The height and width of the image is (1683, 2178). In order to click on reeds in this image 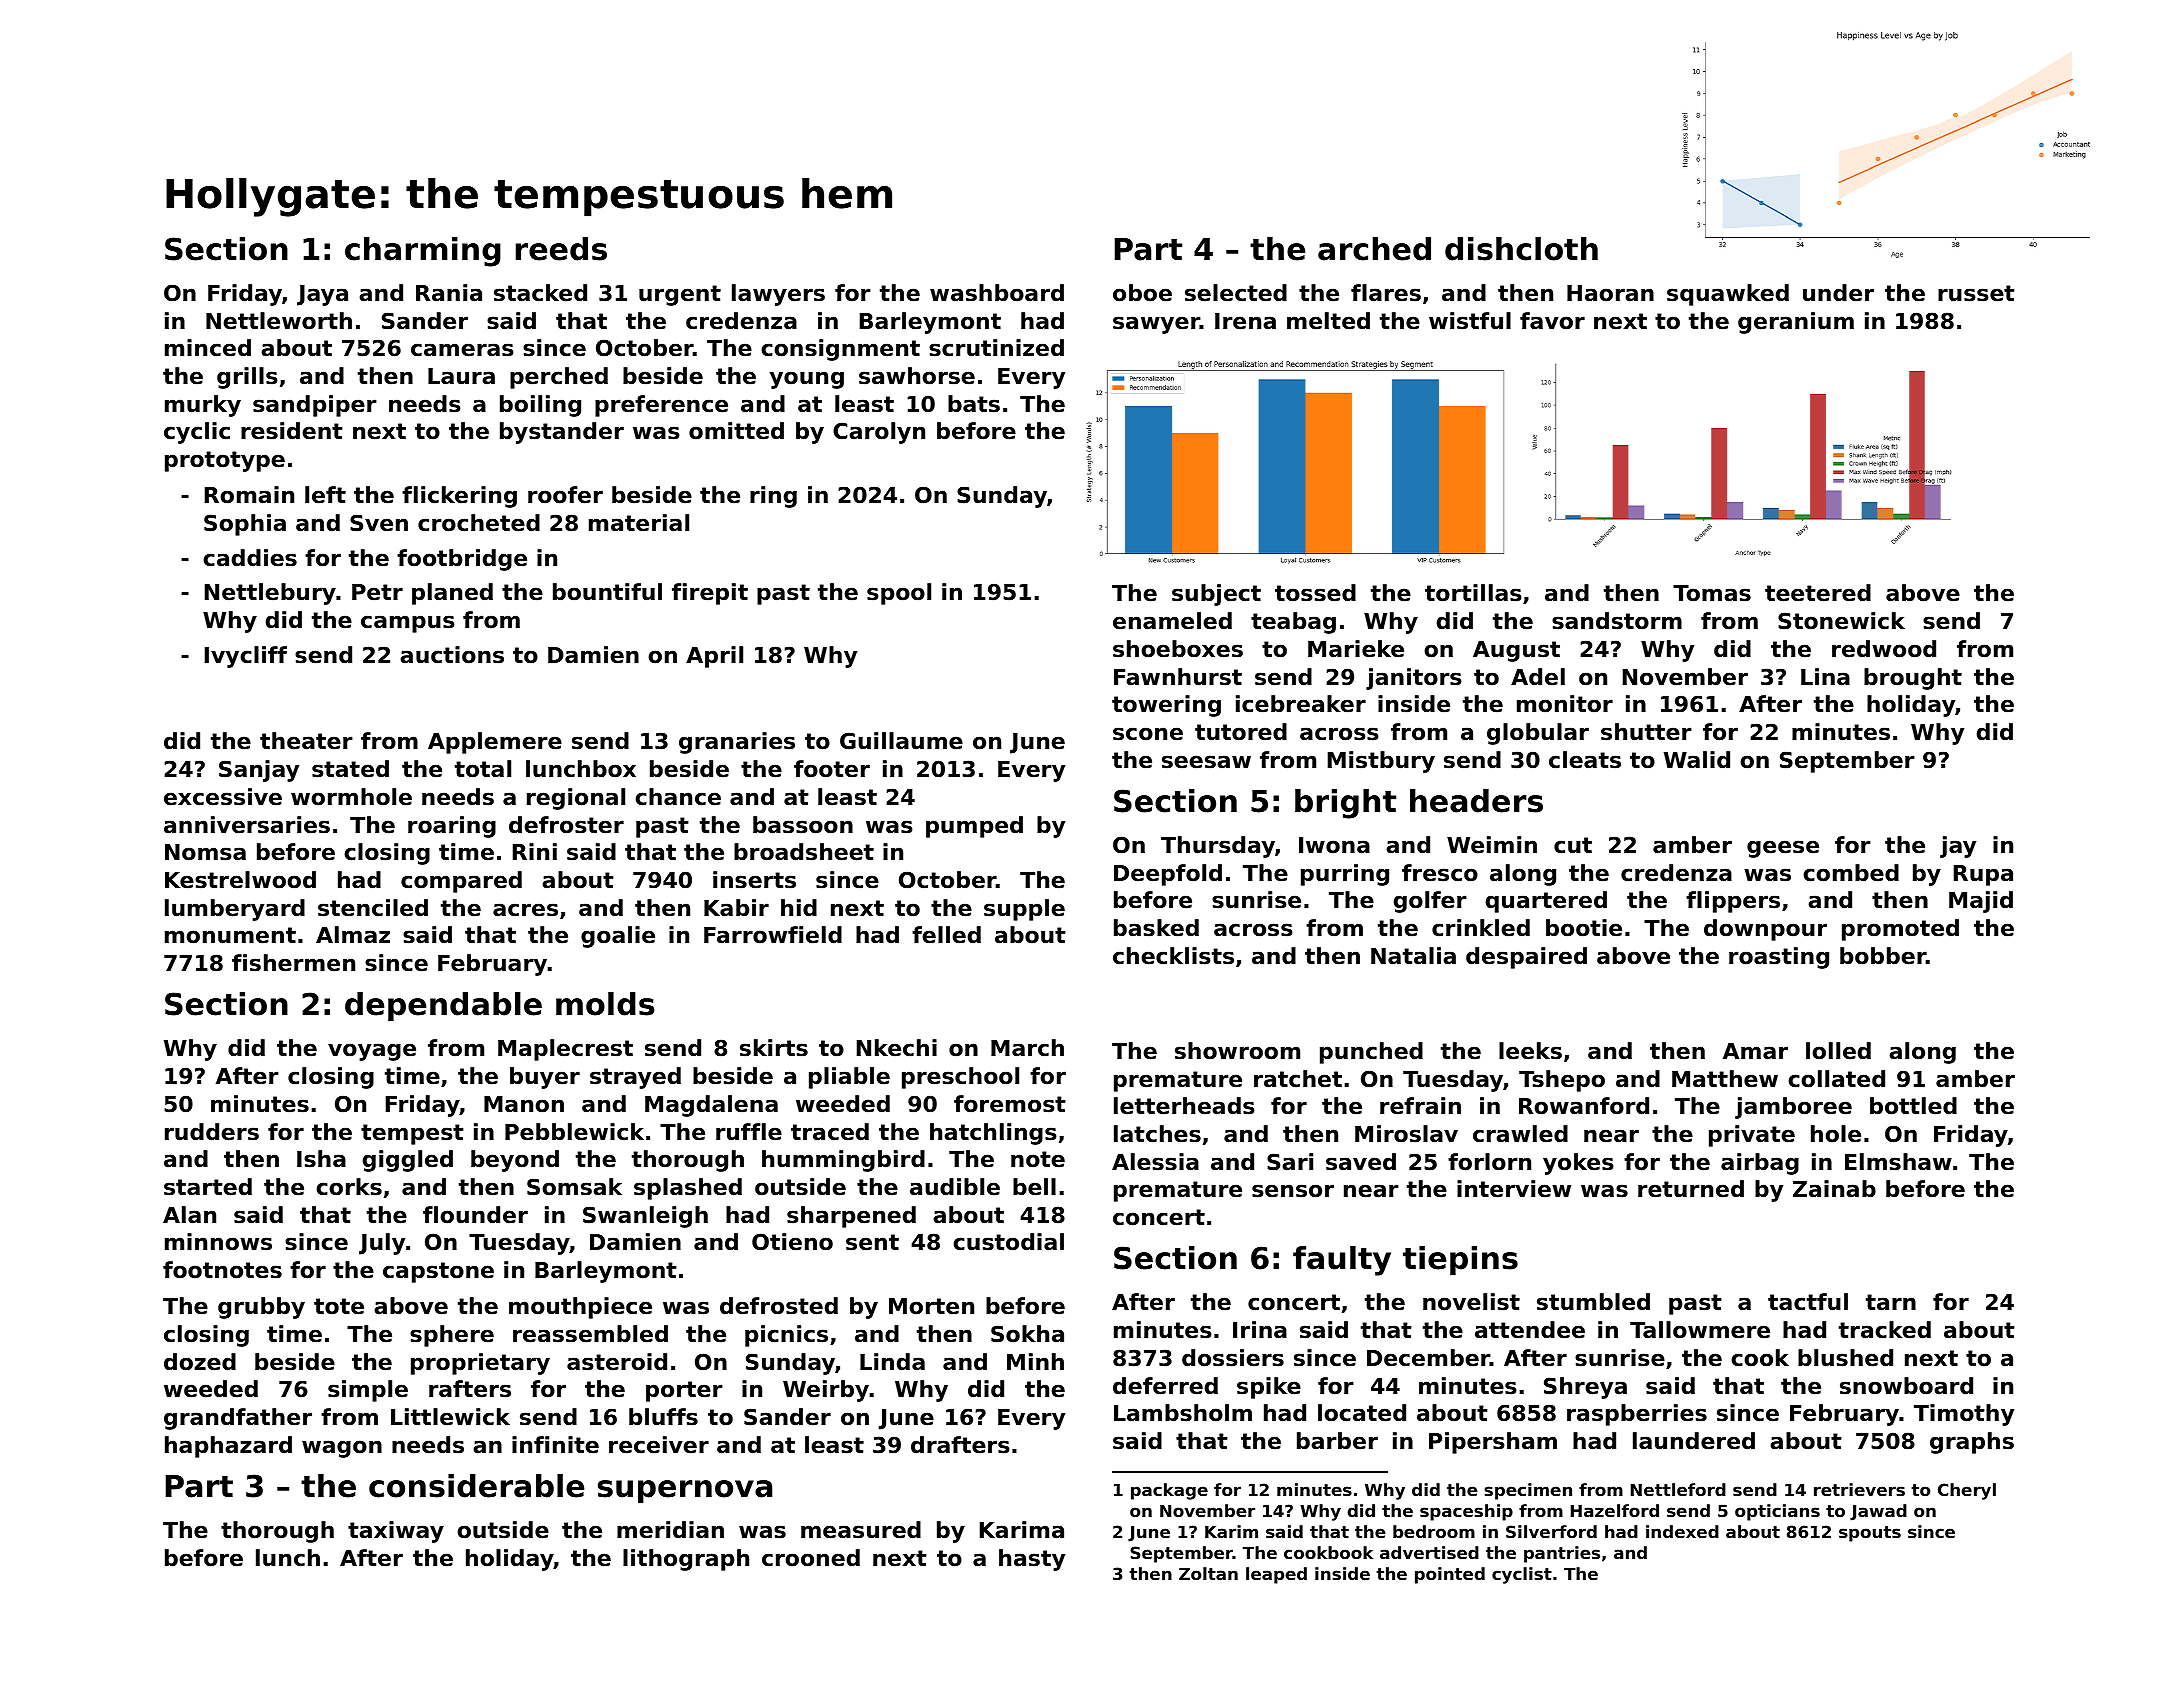, I will do `click(561, 249)`.
